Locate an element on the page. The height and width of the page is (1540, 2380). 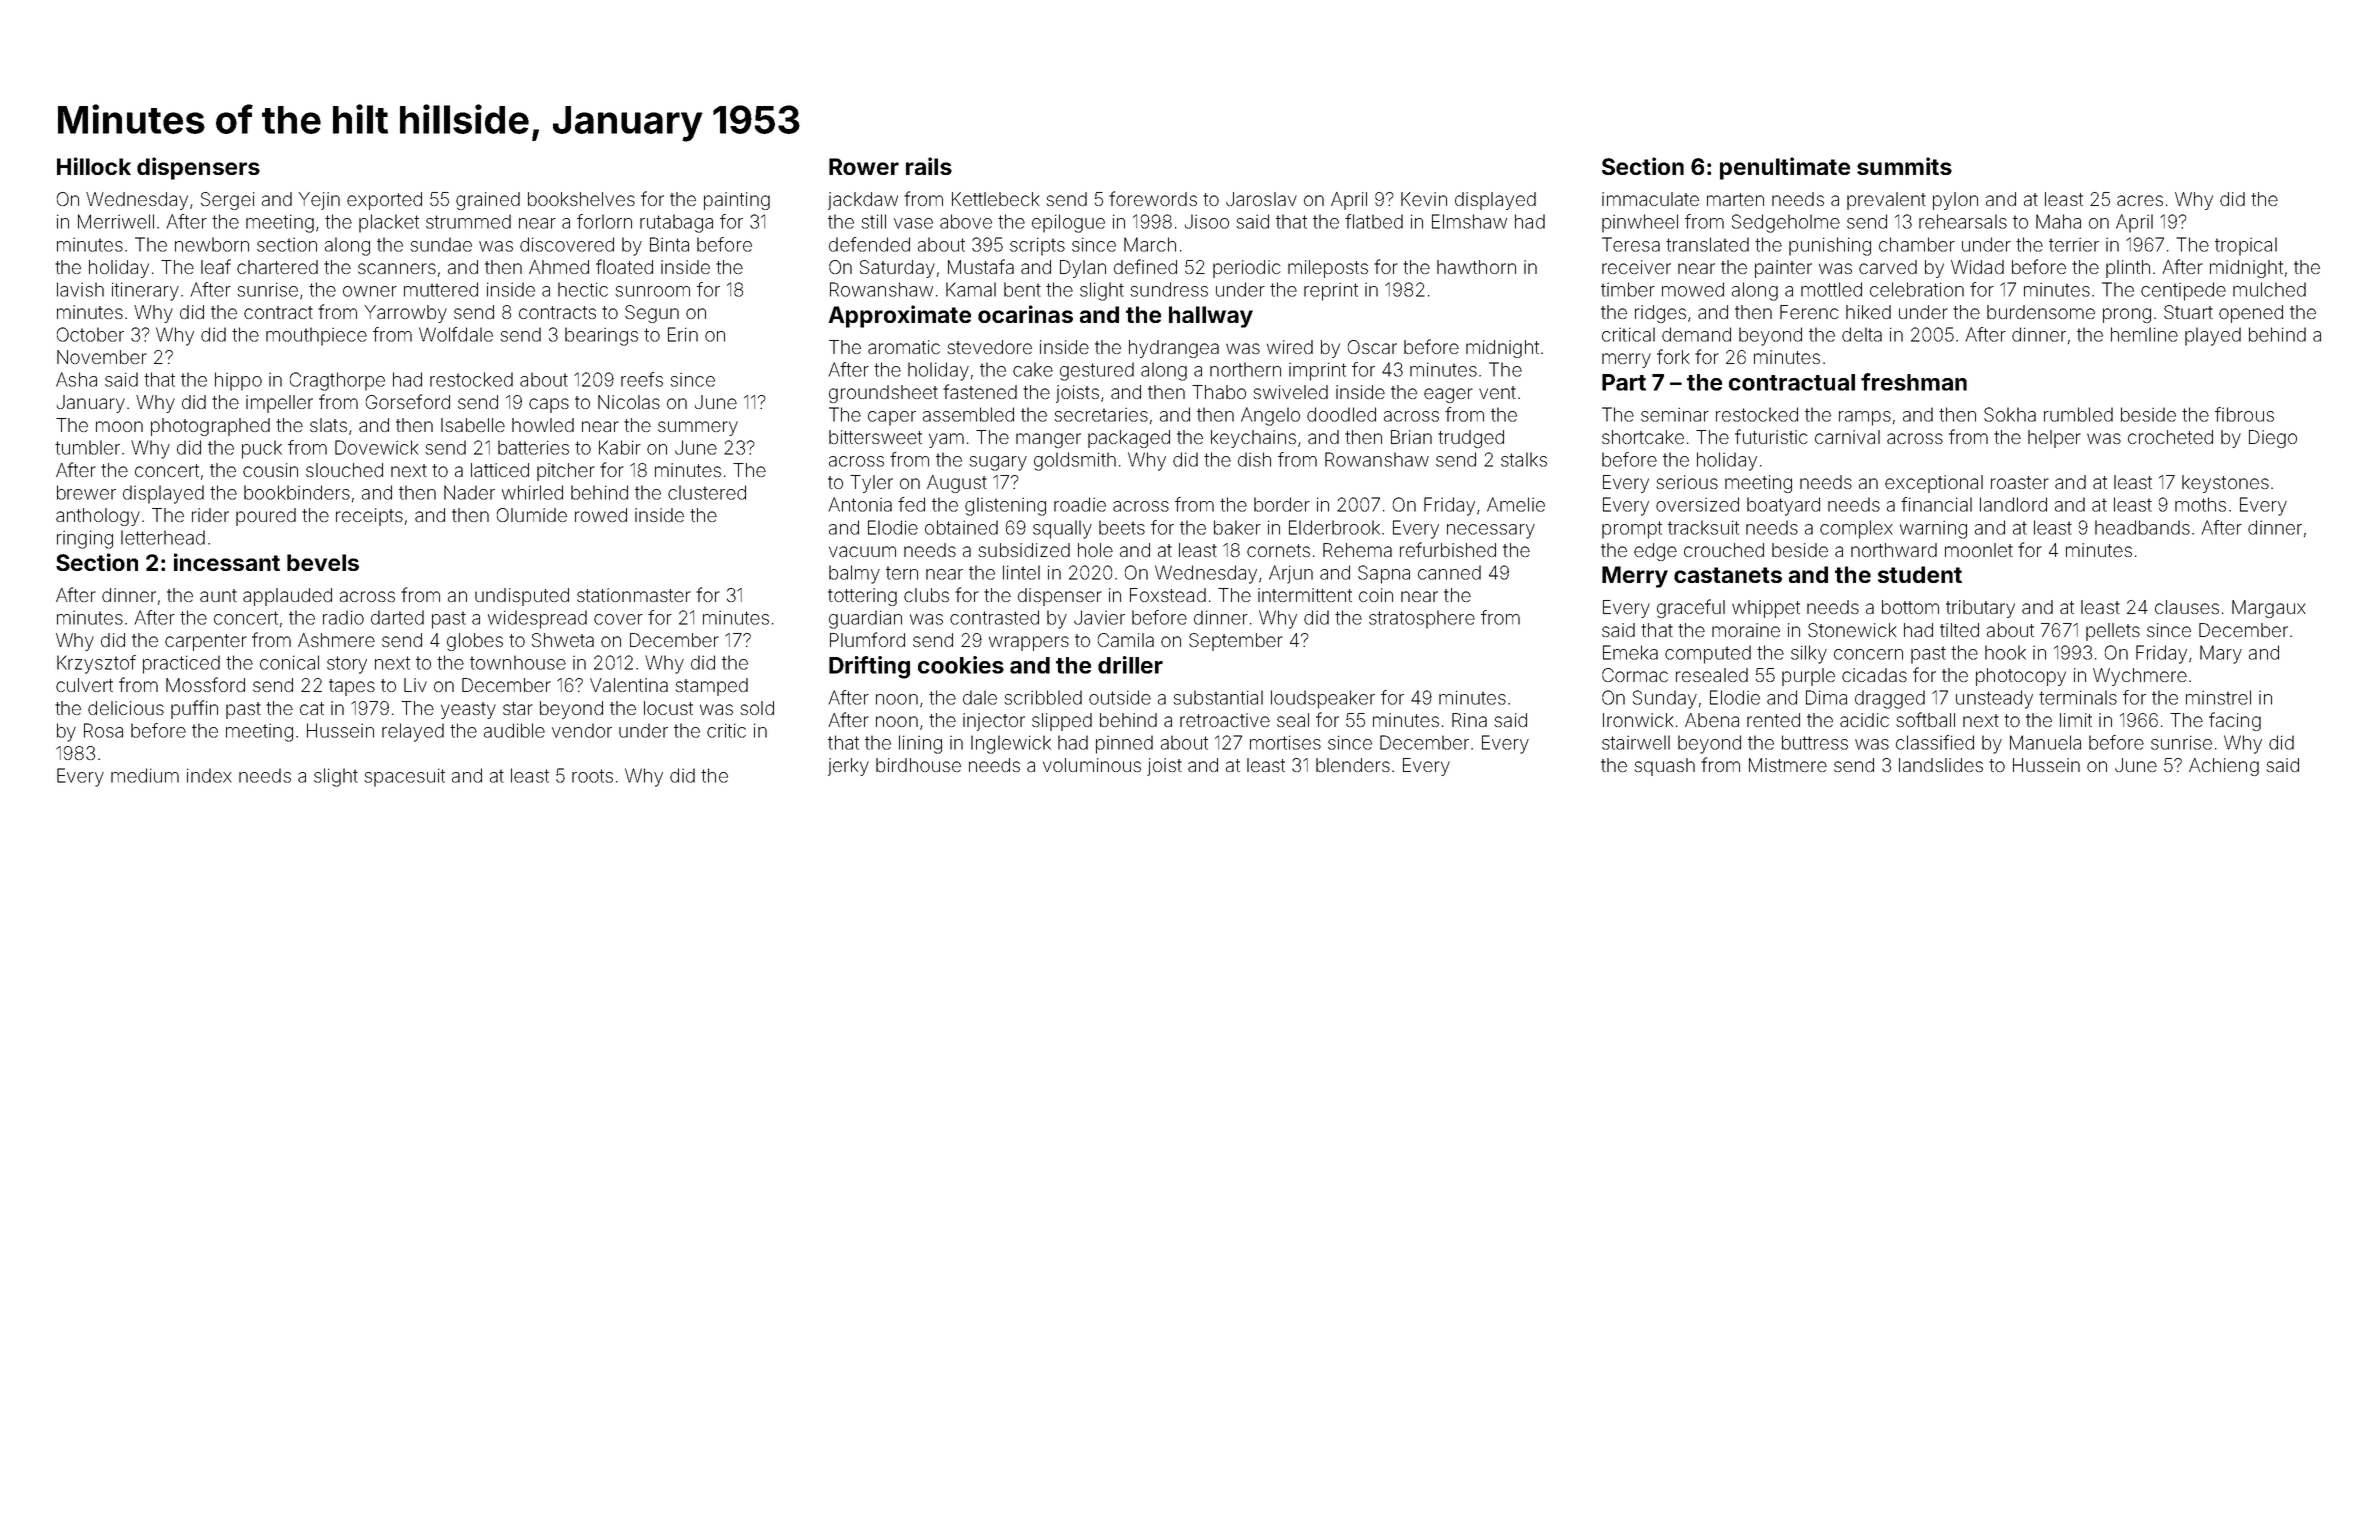
whippet is located at coordinates (1766, 609).
